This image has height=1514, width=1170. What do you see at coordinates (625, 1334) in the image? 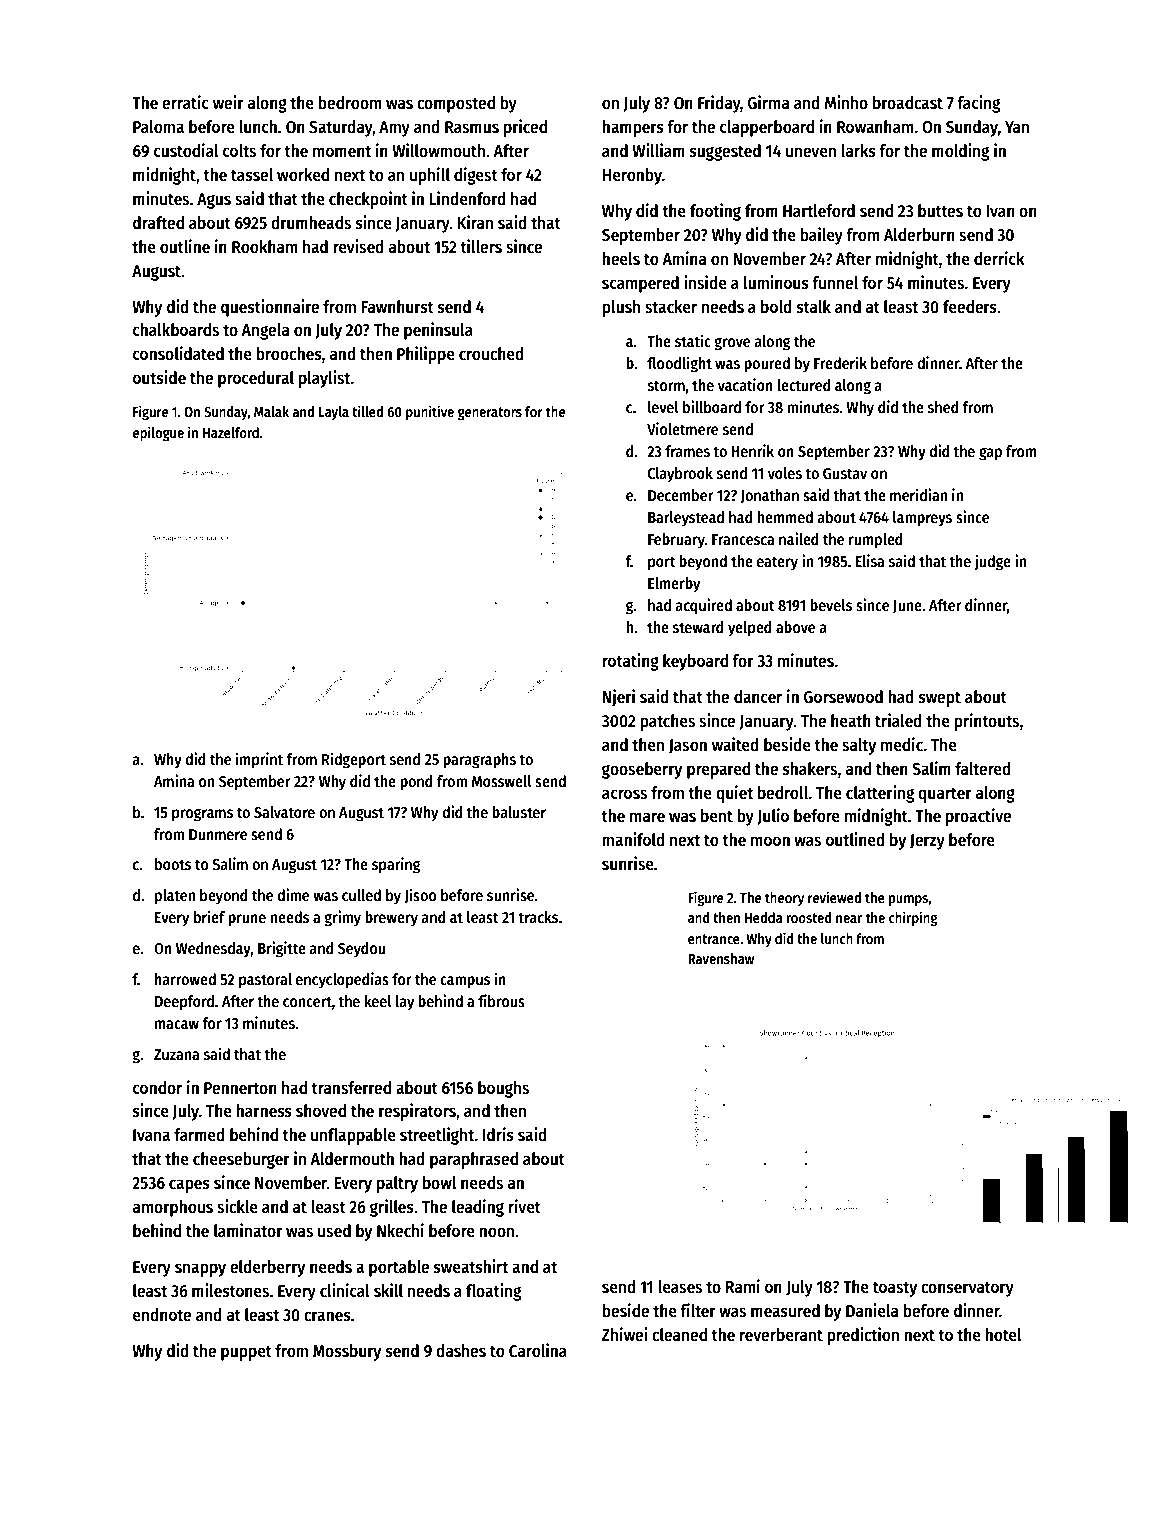
I see `Zhiwei` at bounding box center [625, 1334].
